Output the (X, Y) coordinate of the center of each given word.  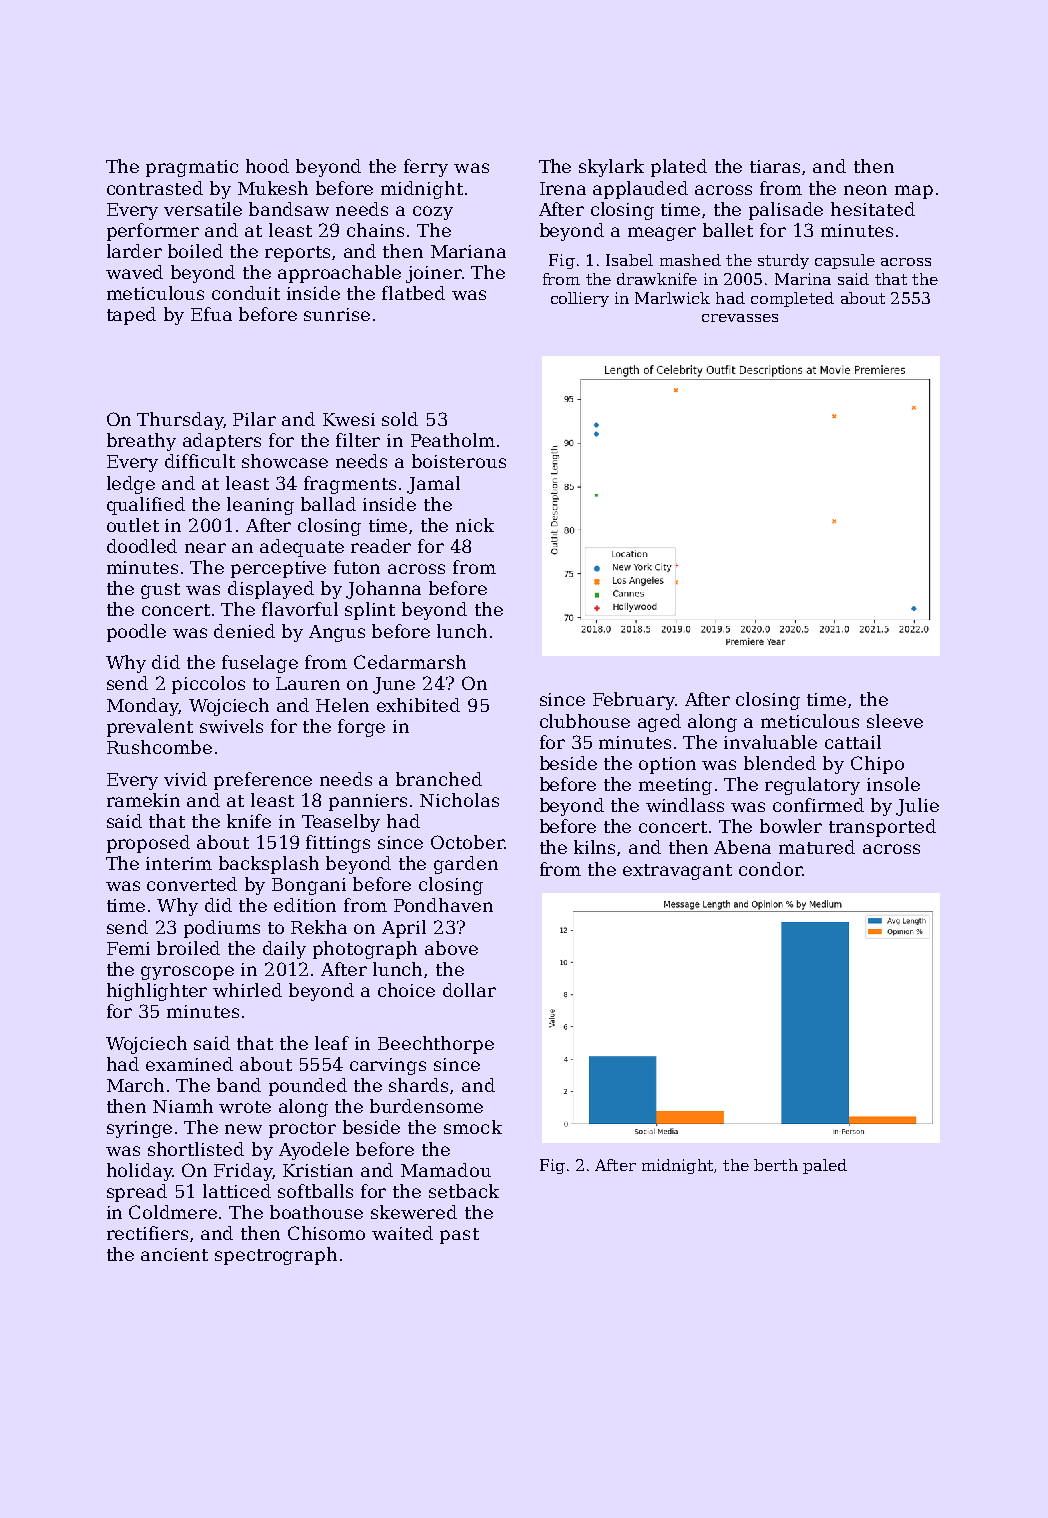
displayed (271, 590)
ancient (174, 1254)
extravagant (677, 872)
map (914, 192)
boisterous (459, 461)
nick (475, 525)
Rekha (319, 927)
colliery (580, 299)
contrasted (155, 188)
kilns (594, 847)
